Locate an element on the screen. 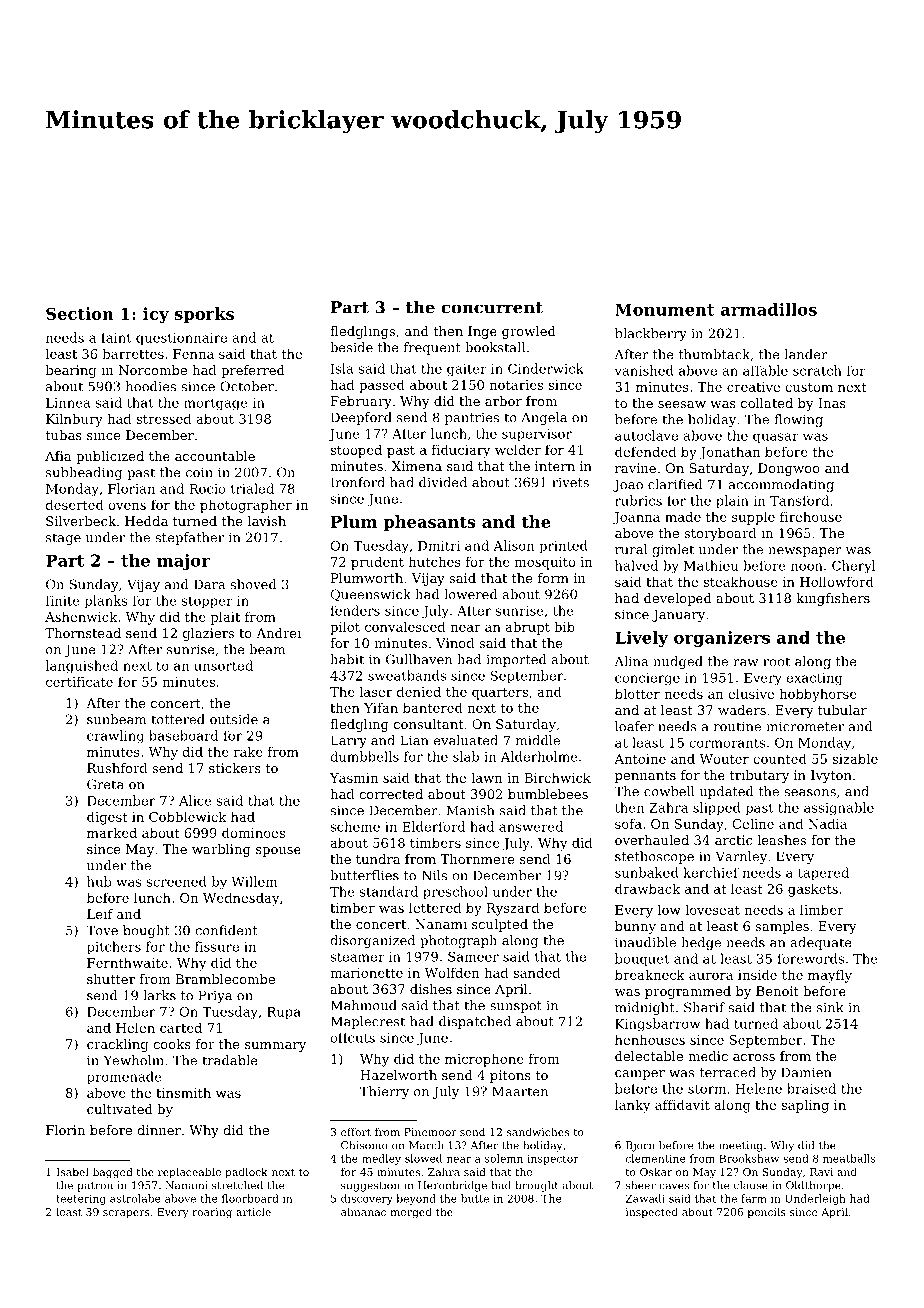  scrapers is located at coordinates (126, 1214).
